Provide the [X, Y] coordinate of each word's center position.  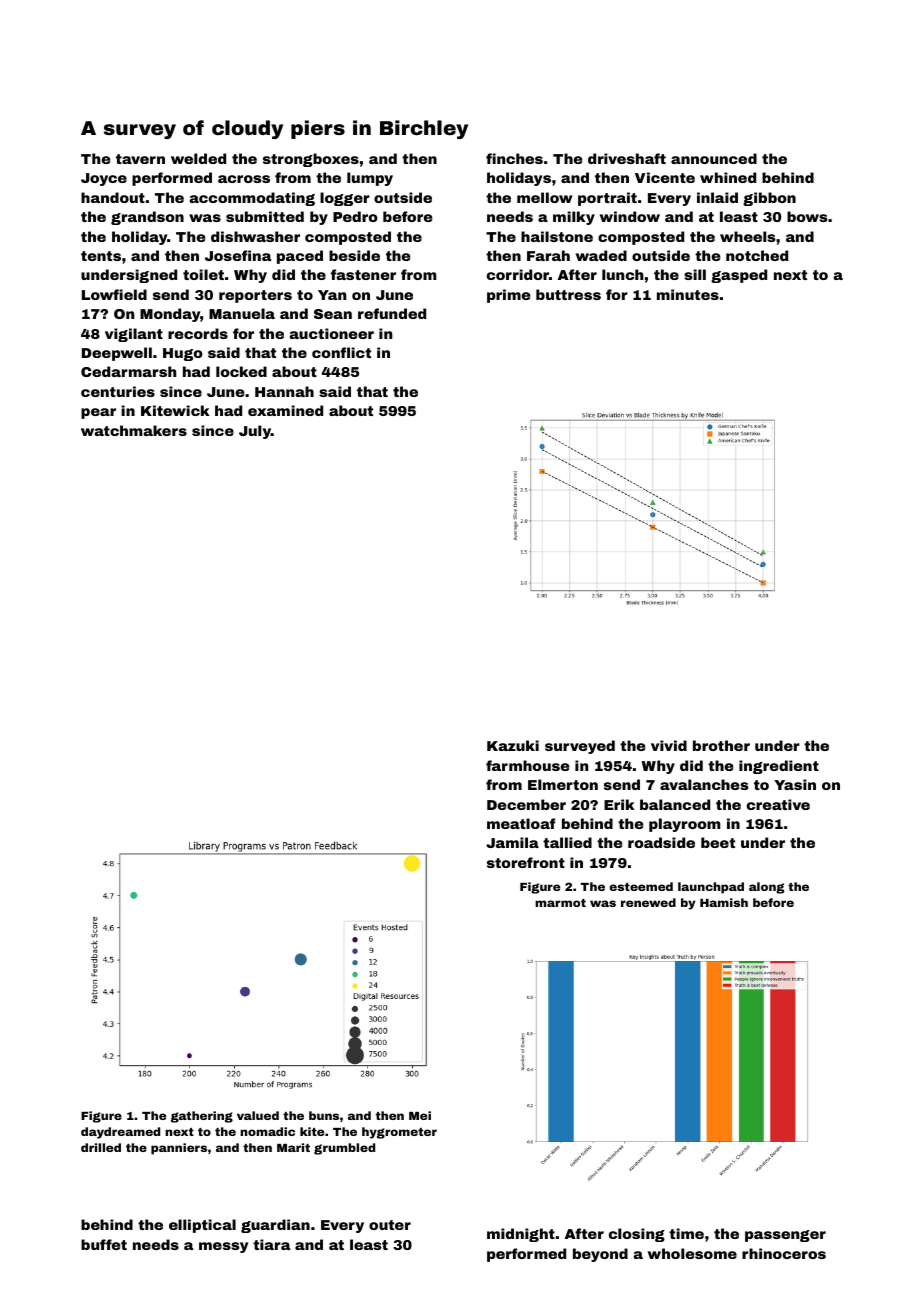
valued [258, 1115]
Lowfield [114, 294]
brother [721, 745]
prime [508, 296]
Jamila [512, 842]
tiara [271, 1244]
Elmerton [563, 784]
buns [324, 1115]
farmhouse [527, 765]
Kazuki [513, 745]
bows [807, 216]
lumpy [370, 179]
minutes [688, 294]
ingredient [779, 767]
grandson [147, 218]
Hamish [724, 902]
